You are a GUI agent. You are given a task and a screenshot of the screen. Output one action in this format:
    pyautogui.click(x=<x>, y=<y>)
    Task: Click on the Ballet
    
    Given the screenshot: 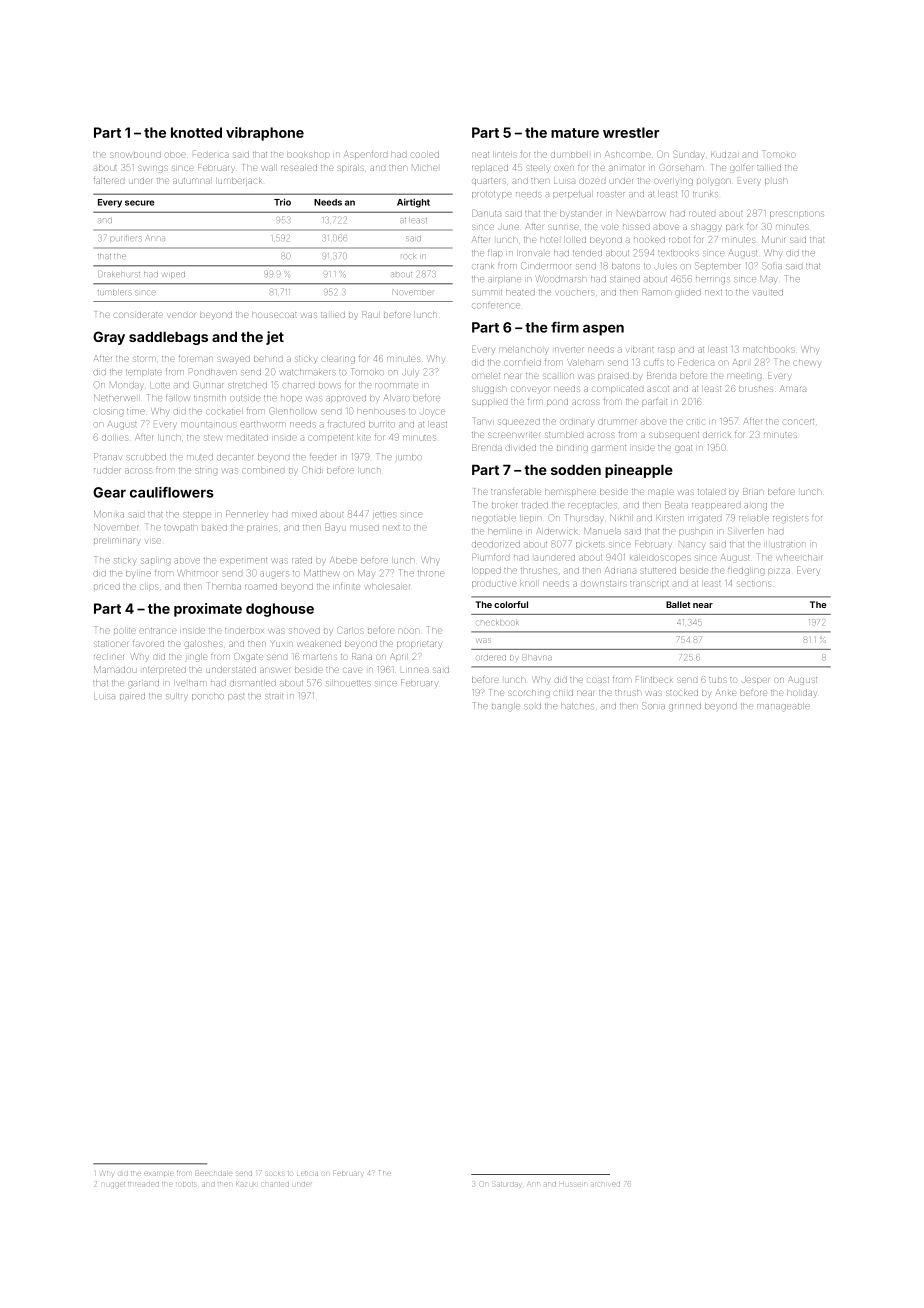 What is the action you would take?
    pyautogui.click(x=678, y=604)
